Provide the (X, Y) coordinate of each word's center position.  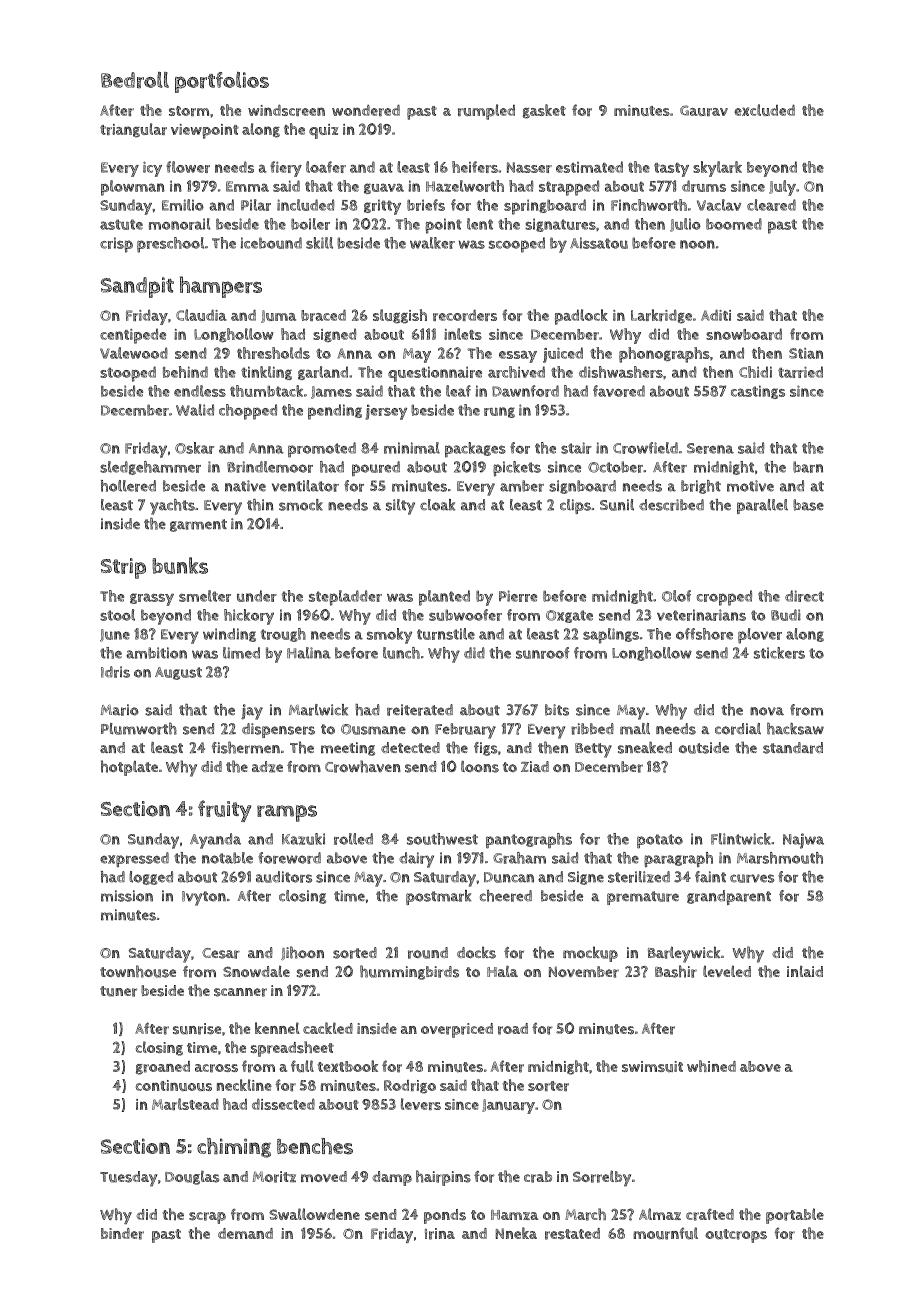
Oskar (195, 448)
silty (400, 507)
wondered (366, 110)
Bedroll (135, 80)
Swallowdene (314, 1214)
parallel (762, 506)
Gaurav (704, 110)
